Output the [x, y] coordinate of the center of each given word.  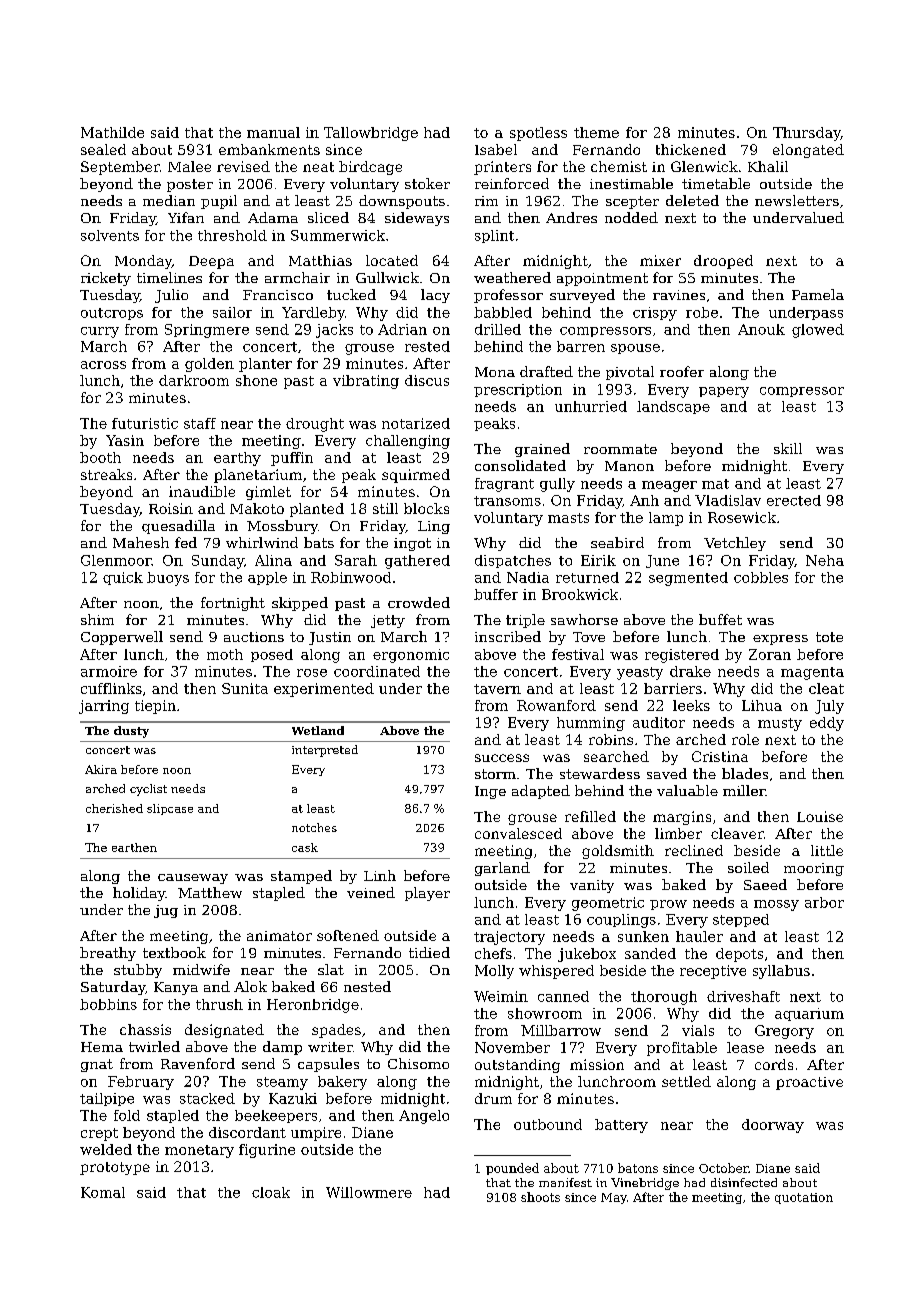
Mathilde [112, 132]
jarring [104, 707]
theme [596, 132]
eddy [827, 724]
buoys [168, 579]
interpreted [325, 751]
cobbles [761, 577]
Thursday [807, 134]
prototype [115, 1168]
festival [578, 654]
